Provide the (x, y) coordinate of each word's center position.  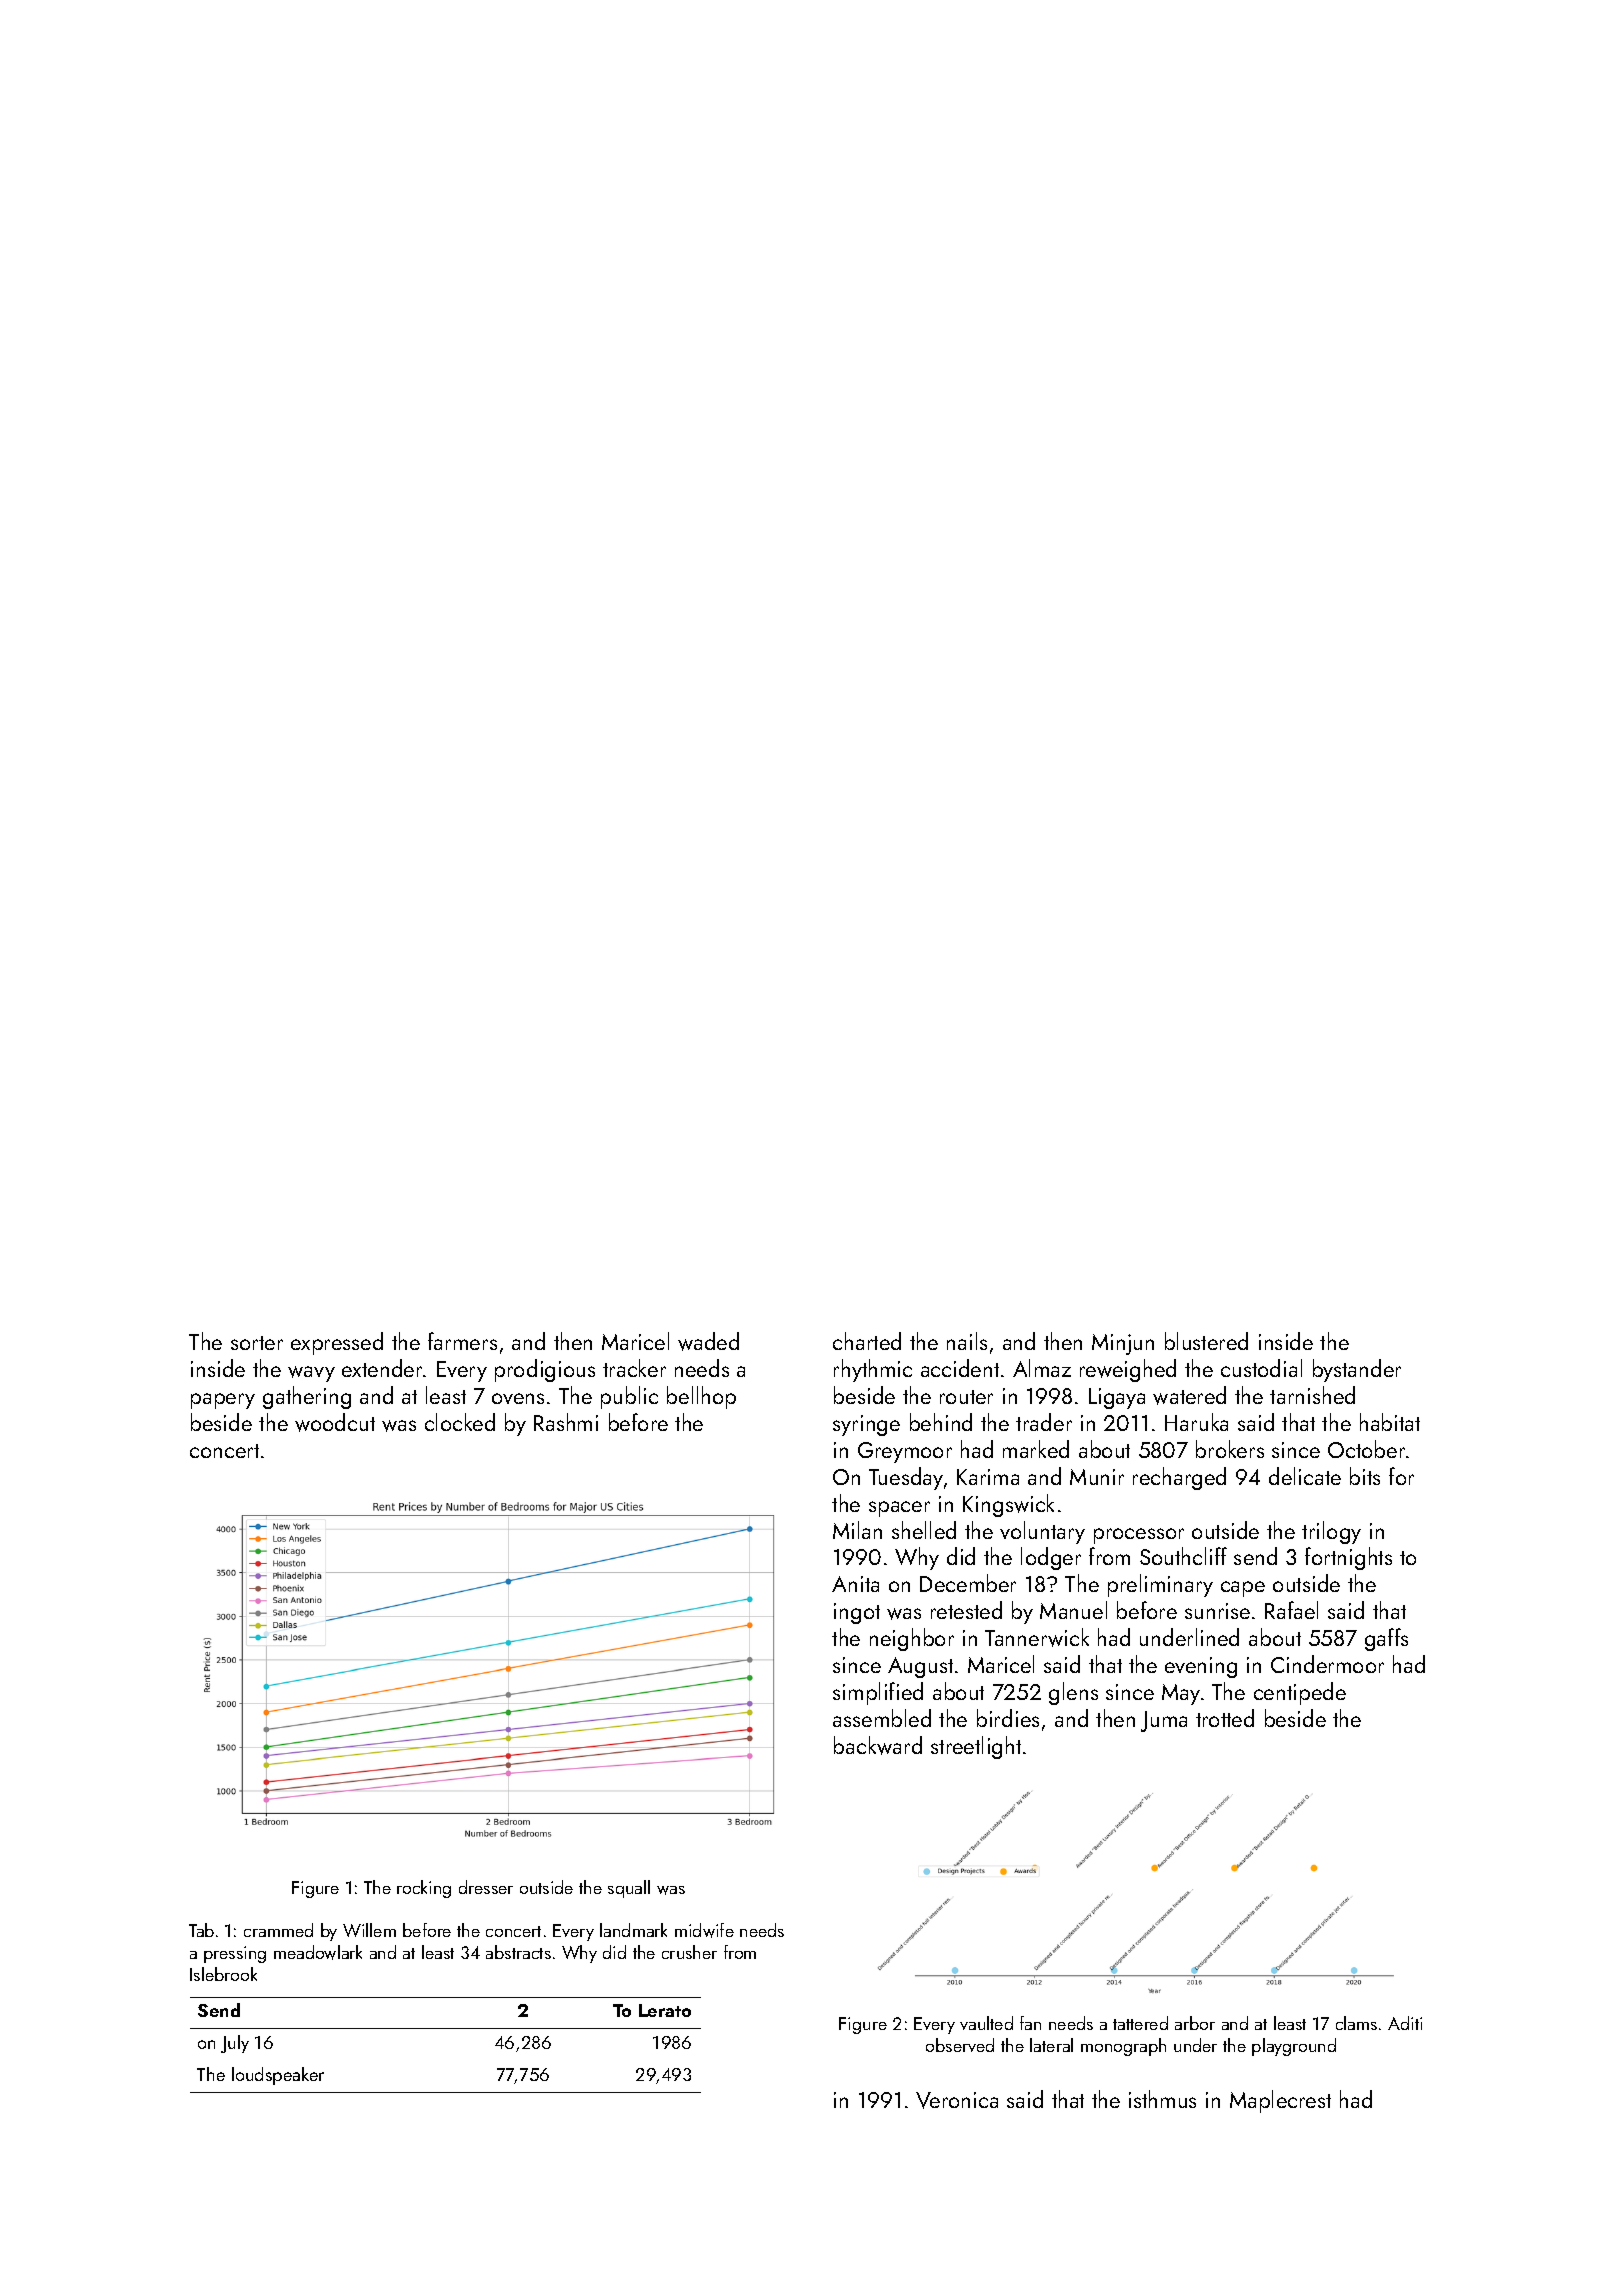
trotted (1225, 1718)
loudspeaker (278, 2076)
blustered (1206, 1341)
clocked (460, 1422)
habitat (1390, 1422)
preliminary (1160, 1585)
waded (708, 1341)
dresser (486, 1887)
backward (878, 1745)
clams (1356, 2023)
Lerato (665, 2010)
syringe (866, 1425)
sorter (257, 1343)
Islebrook (223, 1974)
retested (966, 1610)
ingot (857, 1613)
